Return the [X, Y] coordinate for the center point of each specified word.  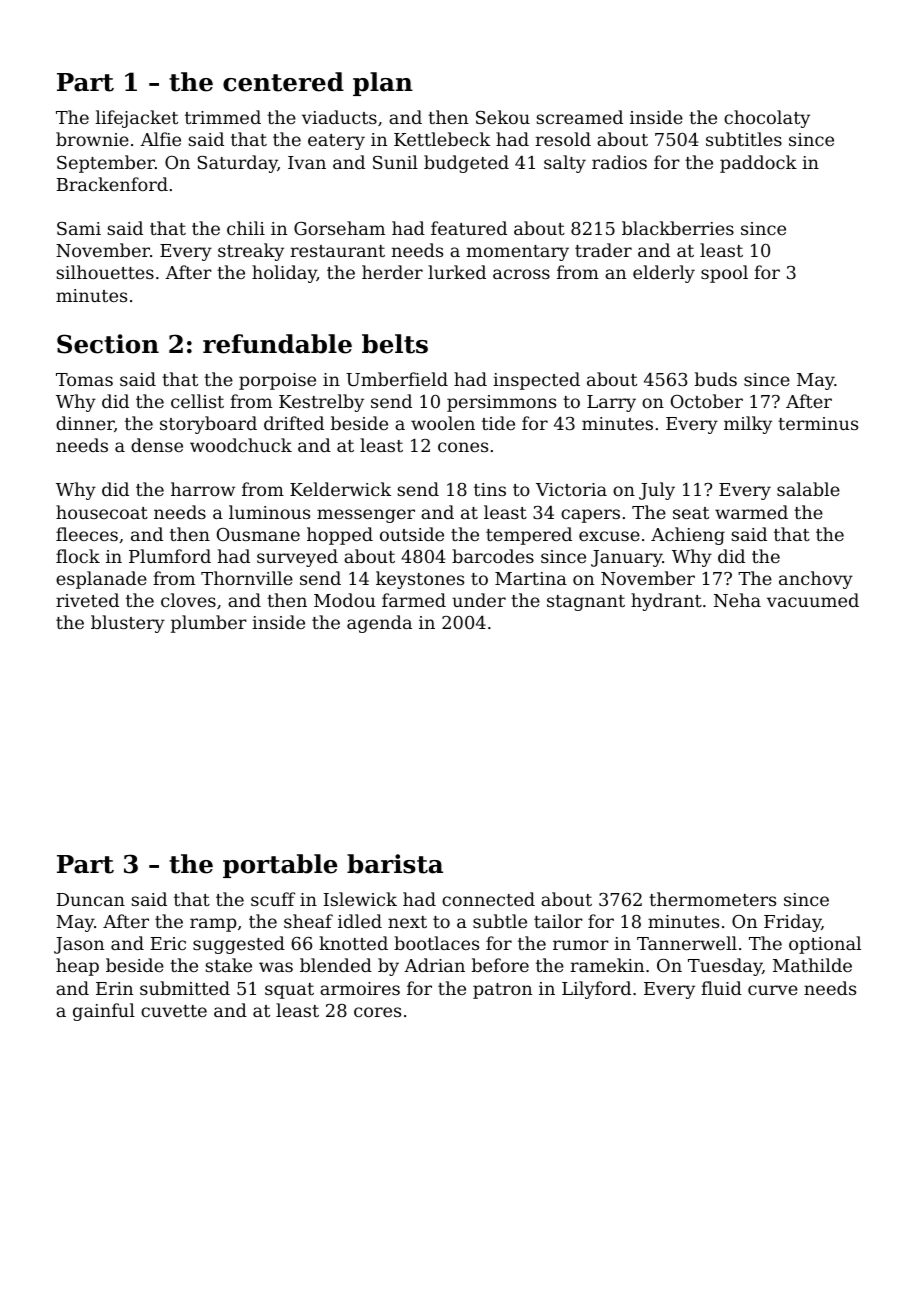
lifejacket [137, 119]
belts [395, 344]
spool [724, 274]
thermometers [712, 899]
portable [280, 866]
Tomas [84, 379]
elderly [664, 274]
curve [773, 990]
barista [395, 864]
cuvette [174, 1011]
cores [377, 1012]
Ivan [307, 162]
